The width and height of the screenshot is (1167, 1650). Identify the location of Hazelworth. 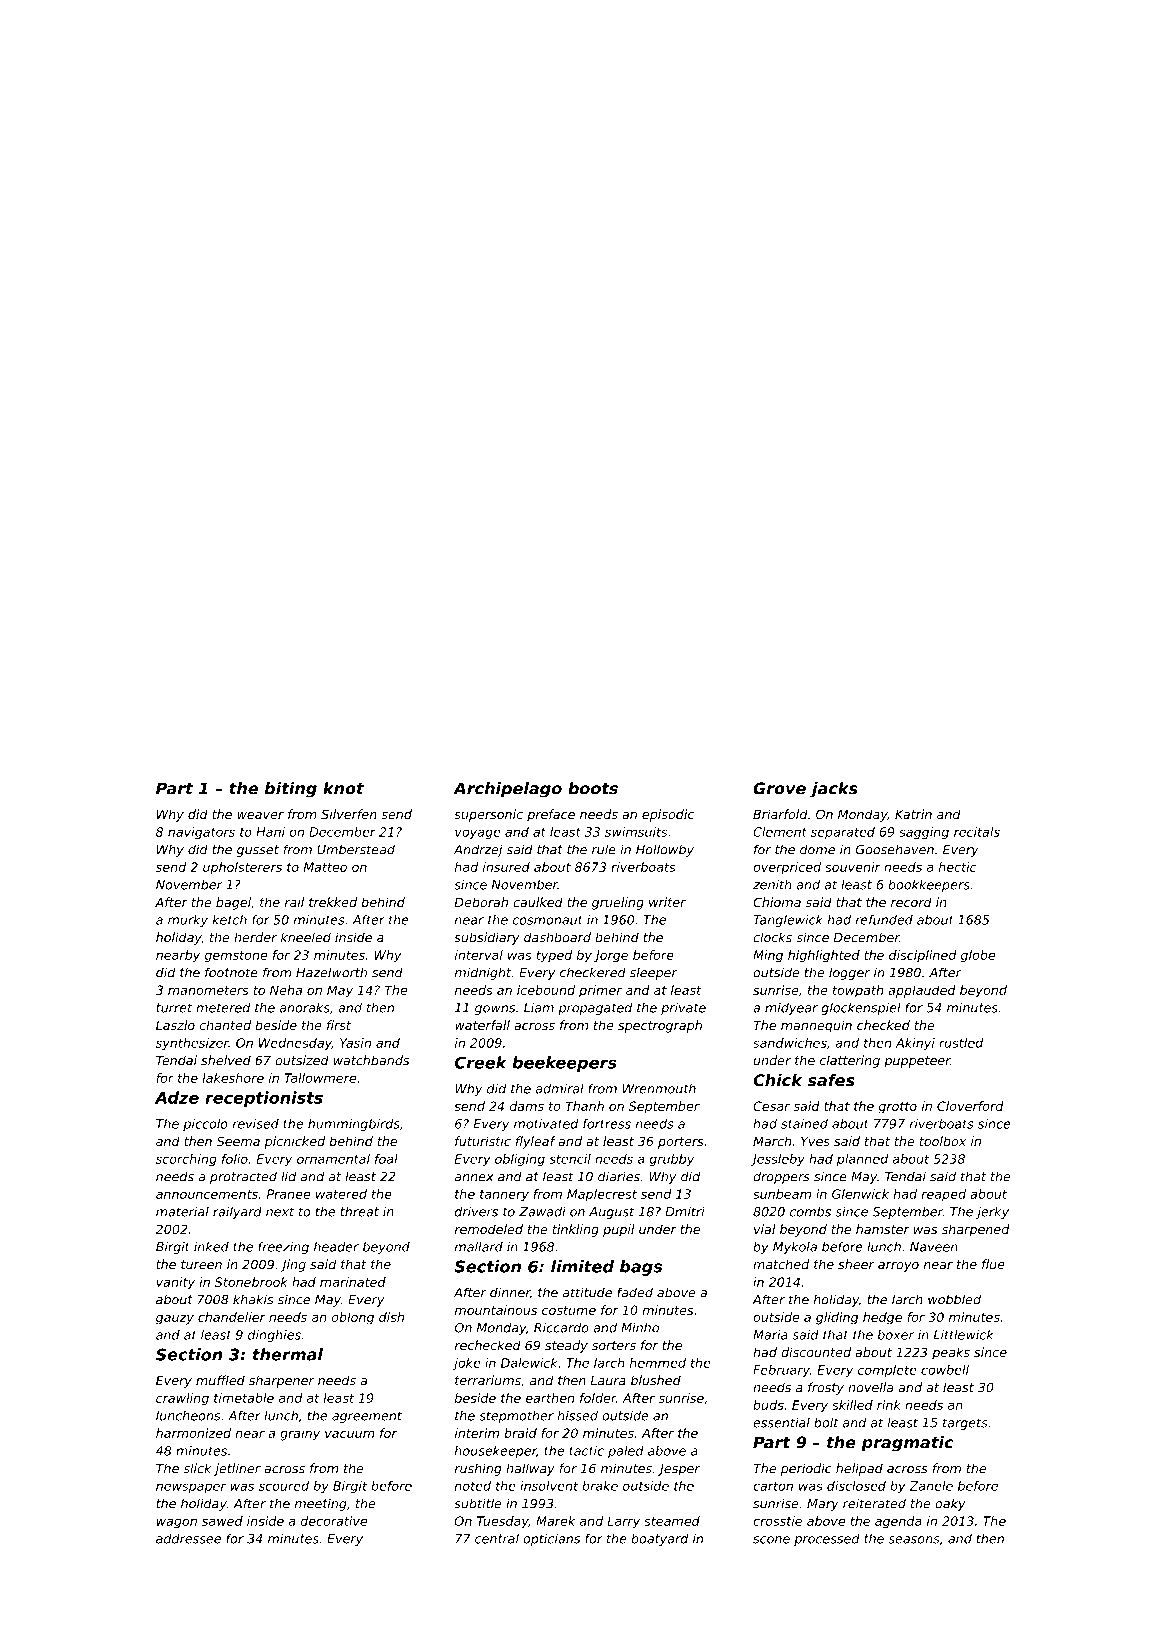
(331, 972).
